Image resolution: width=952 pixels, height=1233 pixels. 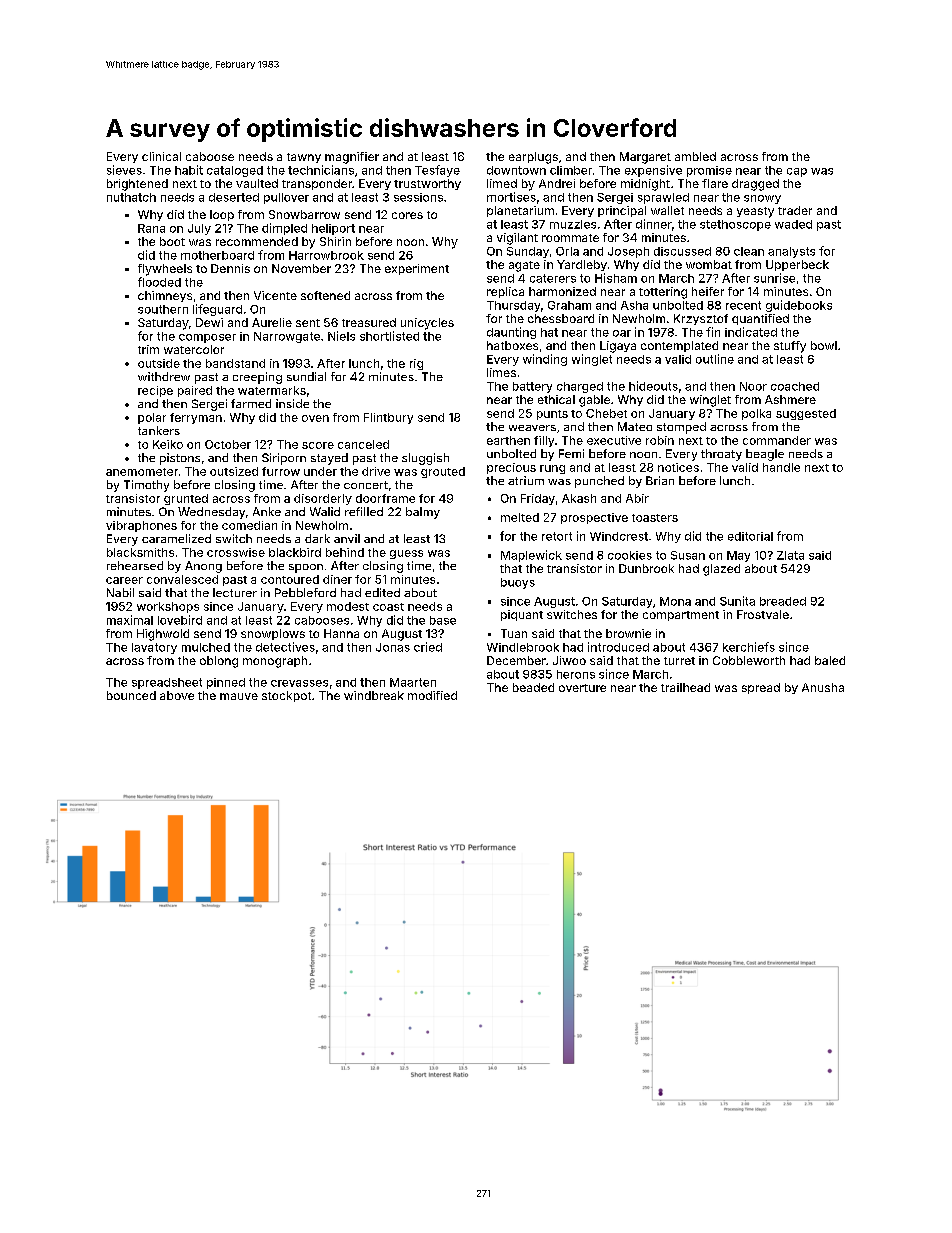 I want to click on dragged, so click(x=755, y=185).
